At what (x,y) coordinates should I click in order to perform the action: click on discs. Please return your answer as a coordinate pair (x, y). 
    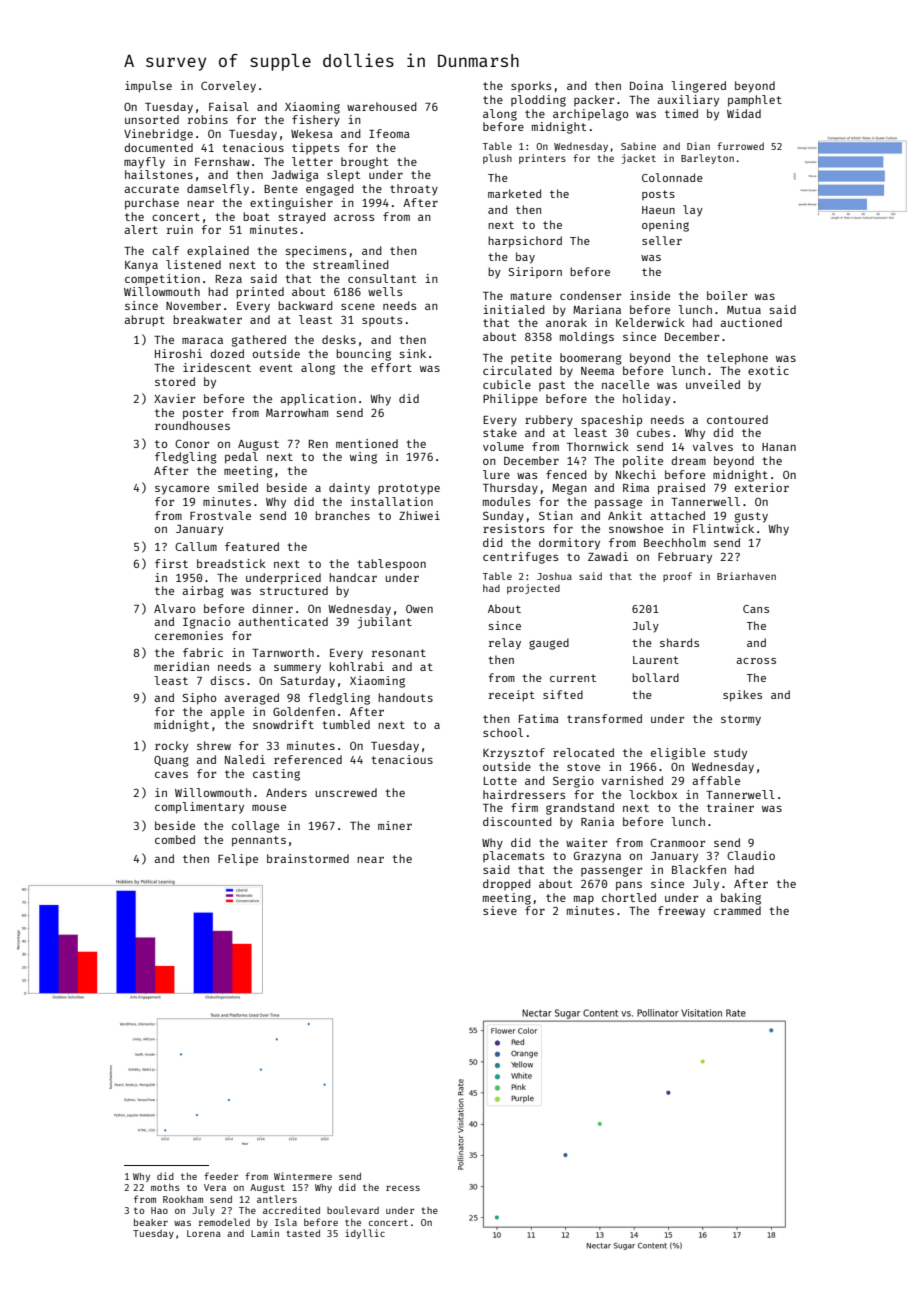
    Looking at the image, I should click on (227, 680).
